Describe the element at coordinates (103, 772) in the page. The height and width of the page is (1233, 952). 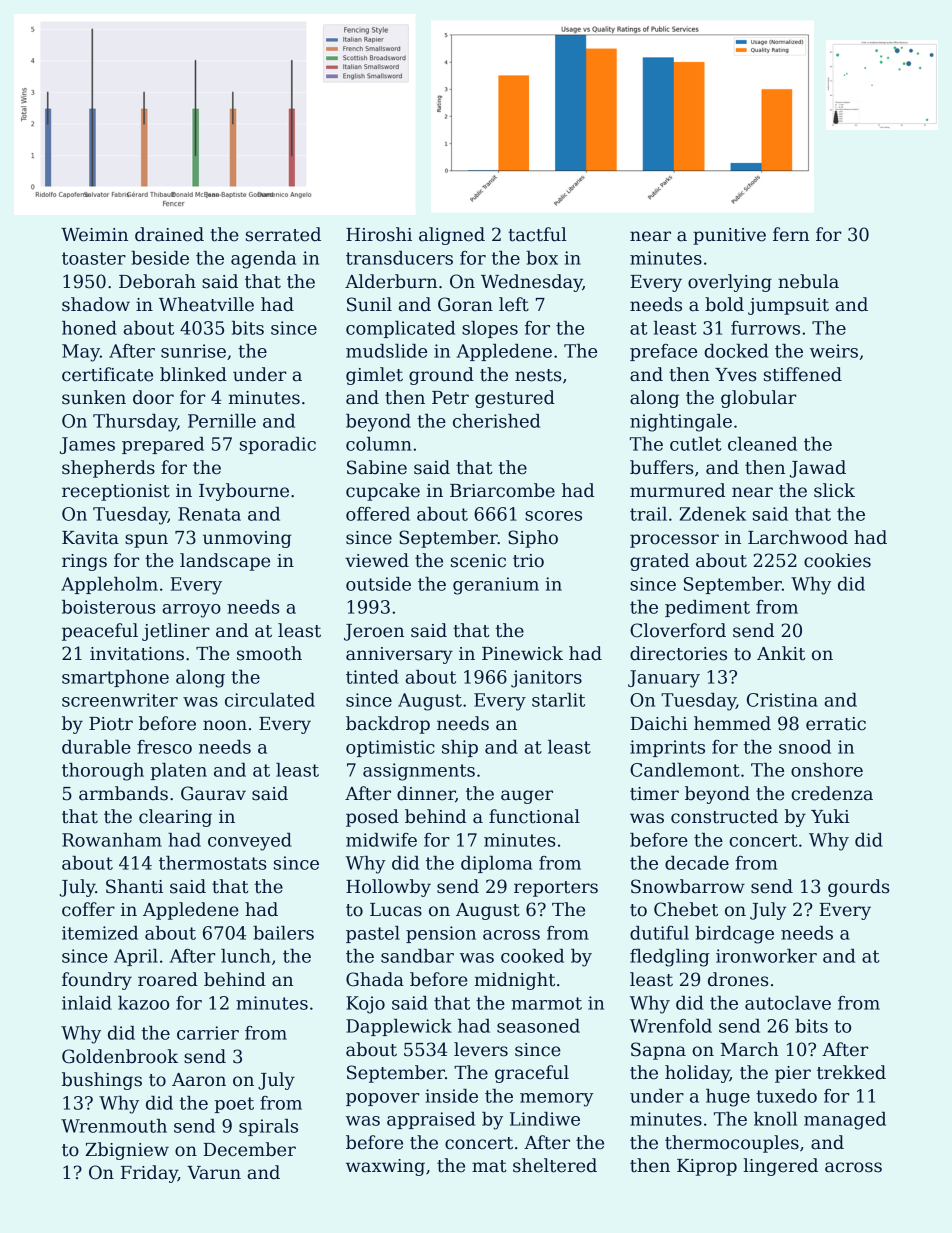
I see `thorough` at that location.
